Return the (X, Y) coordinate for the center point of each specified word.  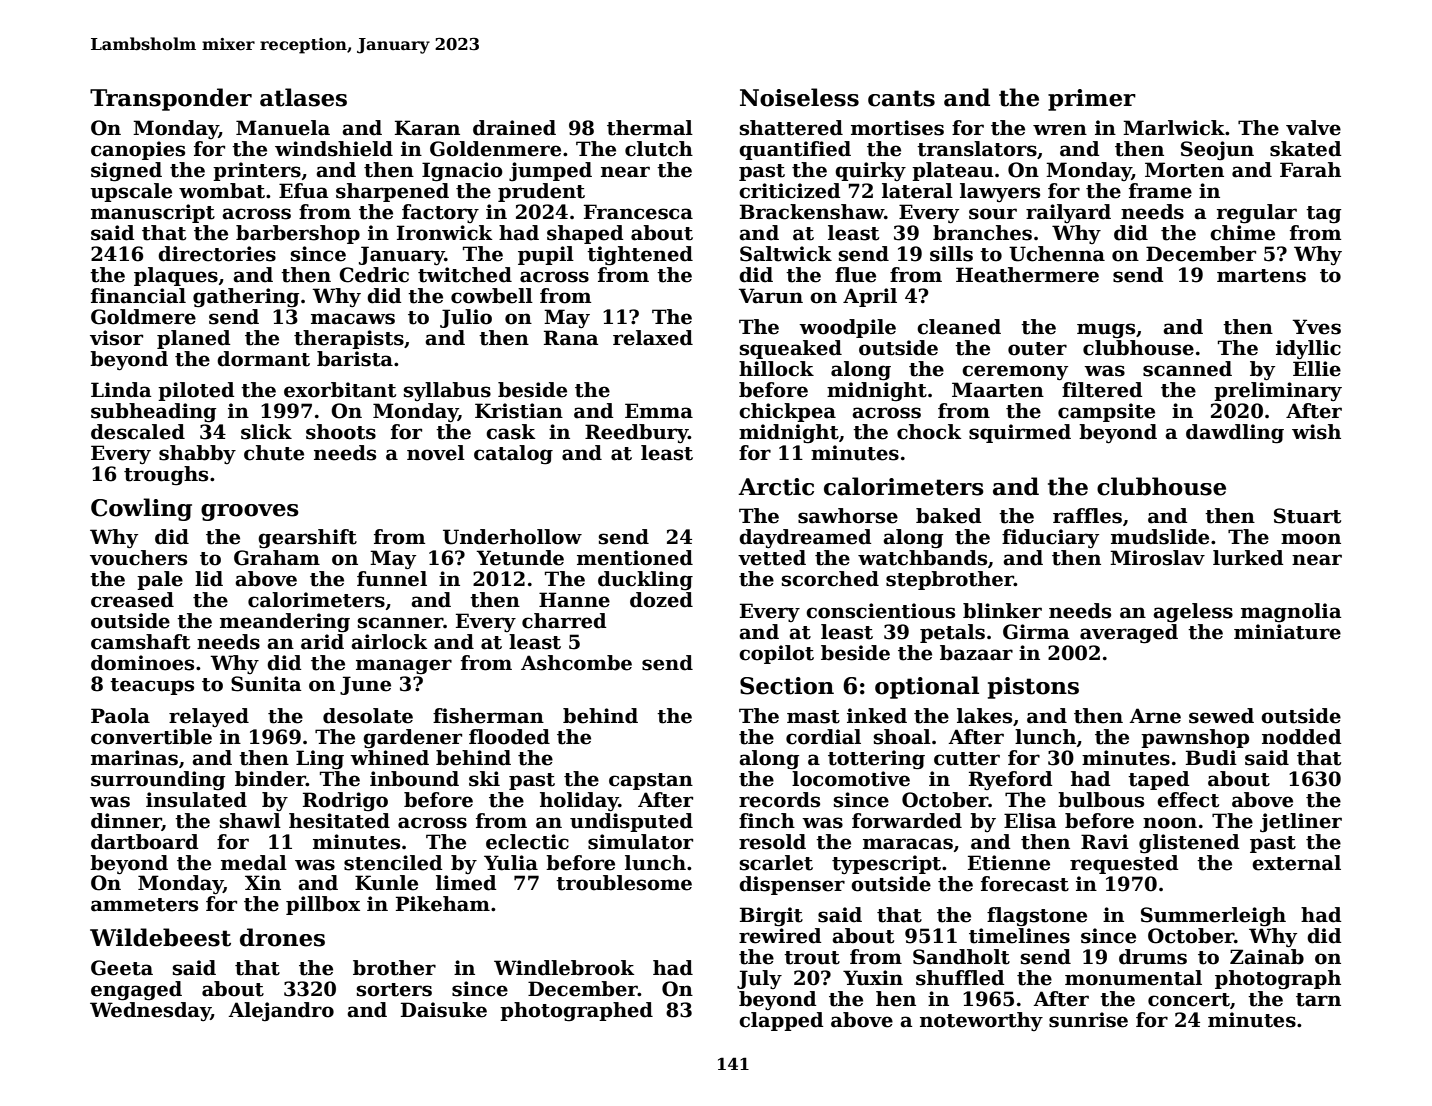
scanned (1187, 369)
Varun (771, 296)
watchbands (922, 558)
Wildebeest (160, 937)
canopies (138, 150)
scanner (400, 623)
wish (1316, 432)
